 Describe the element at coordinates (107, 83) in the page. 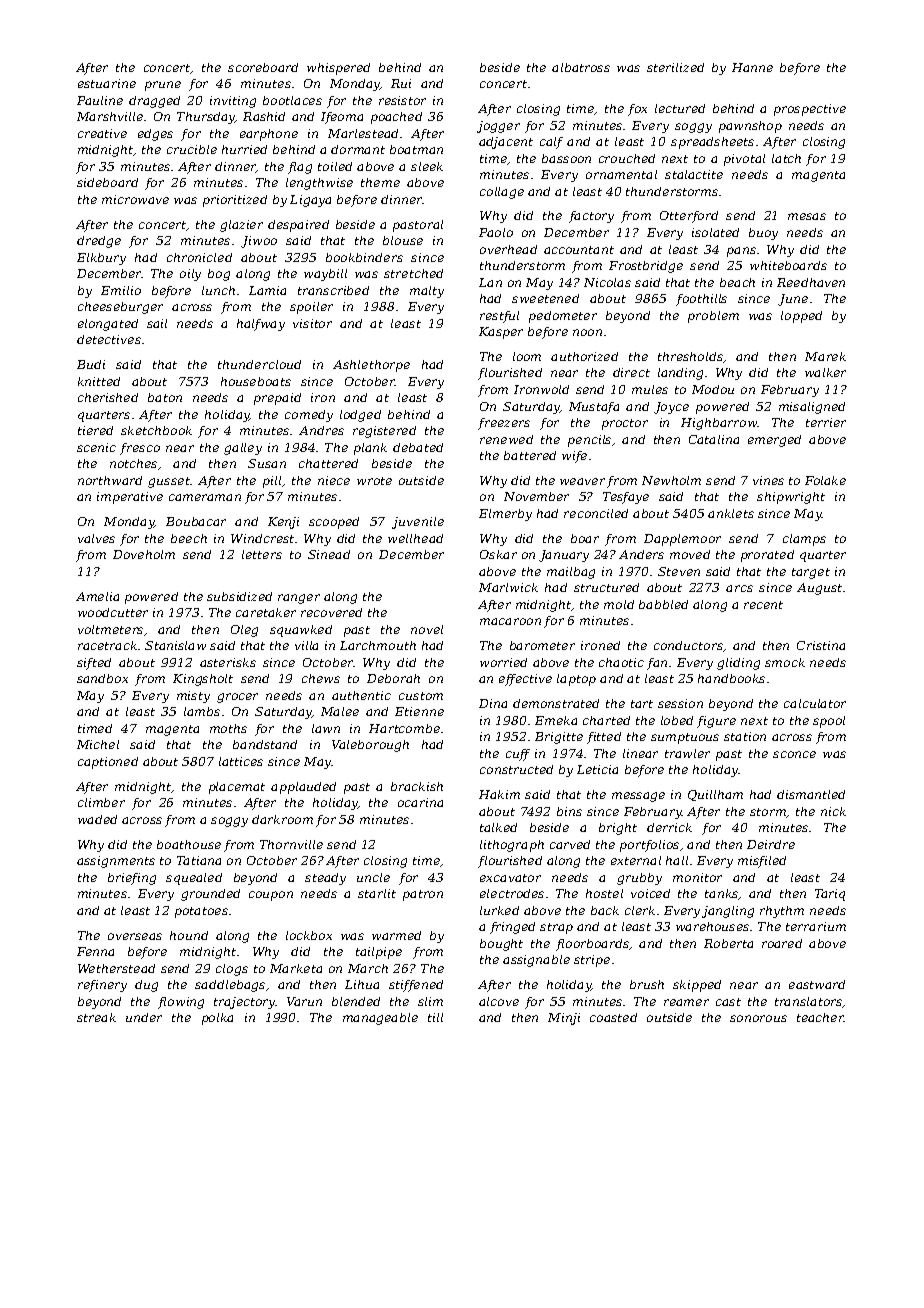

I see `estuarine` at that location.
